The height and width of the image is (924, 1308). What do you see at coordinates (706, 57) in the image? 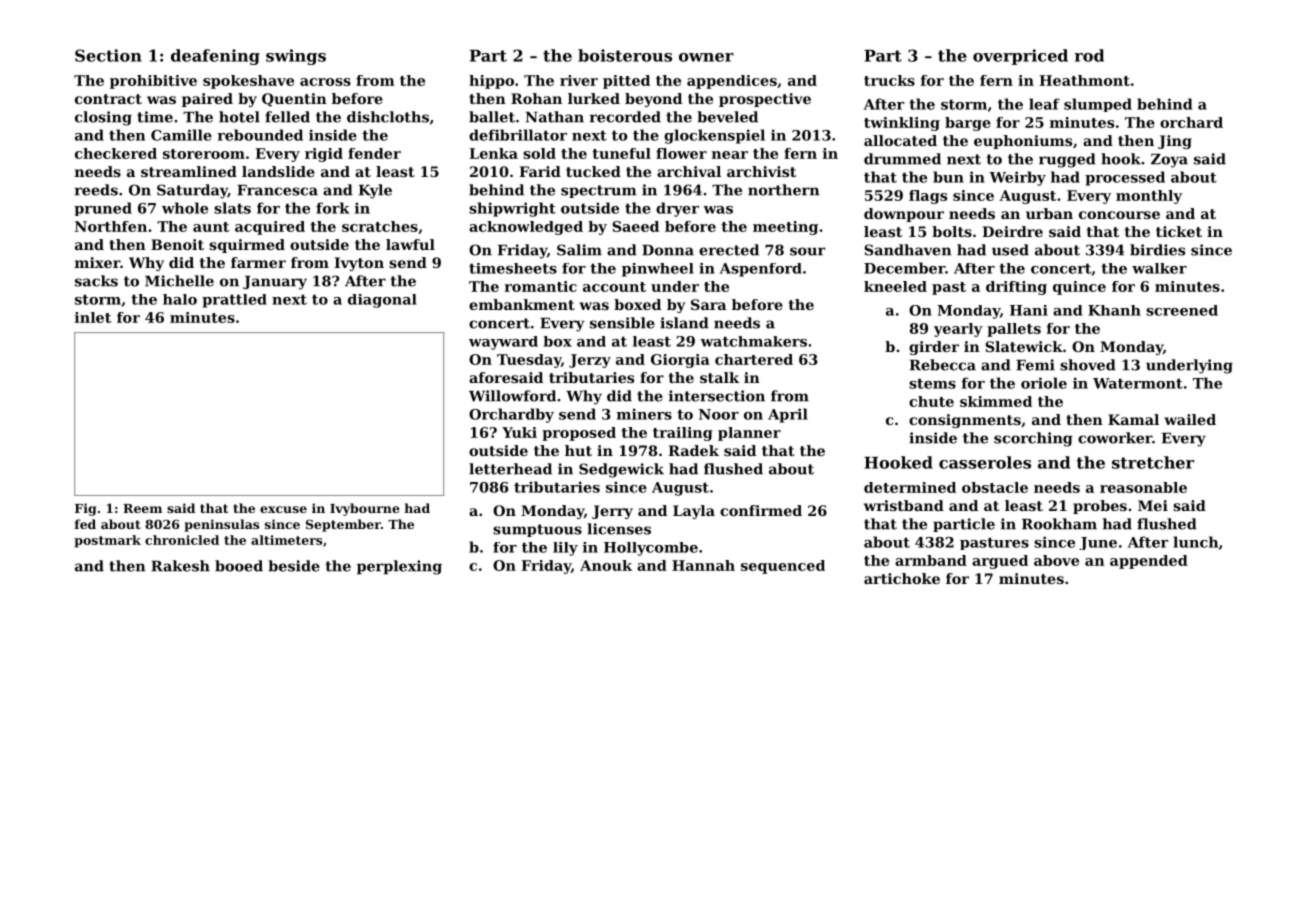
I see `owner` at bounding box center [706, 57].
